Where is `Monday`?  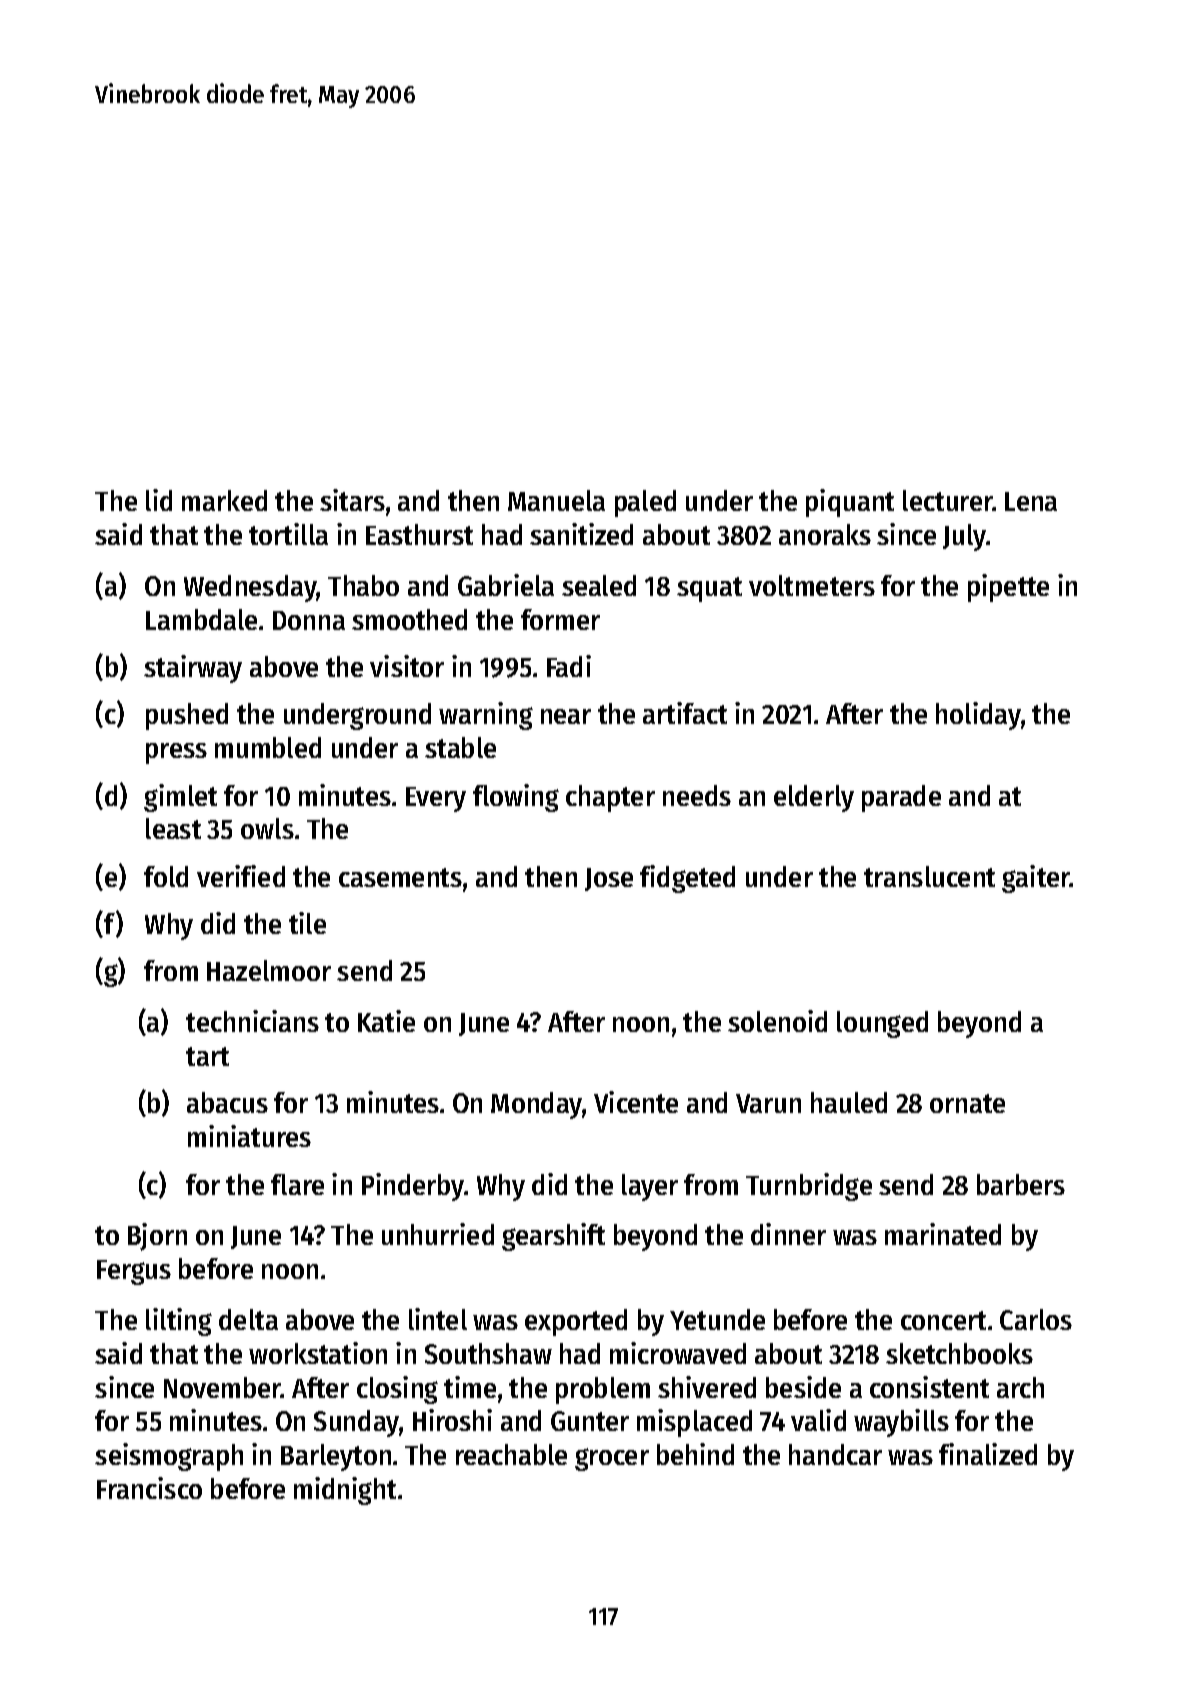 Monday is located at coordinates (537, 1105).
